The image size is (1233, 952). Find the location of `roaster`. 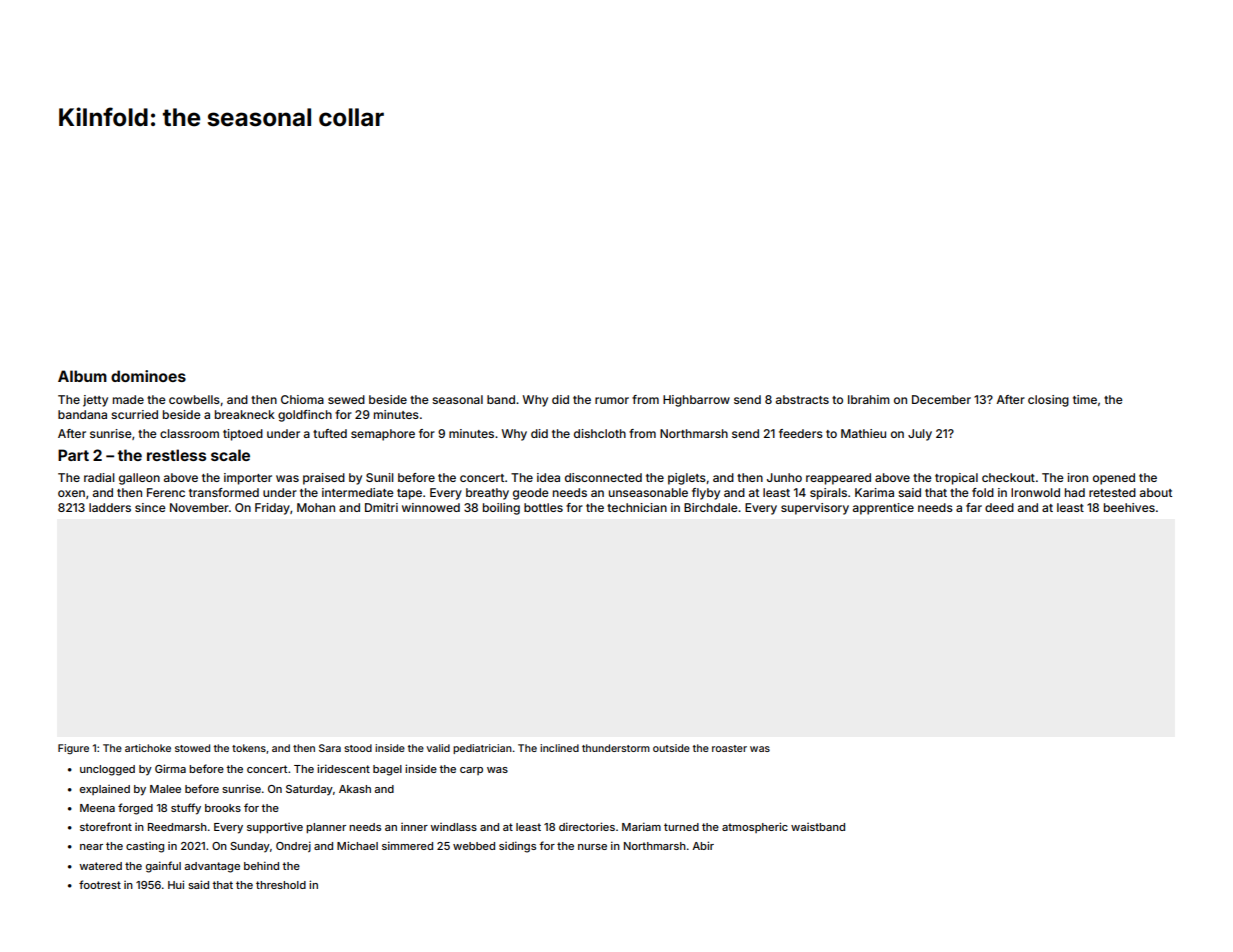

roaster is located at coordinates (729, 748).
